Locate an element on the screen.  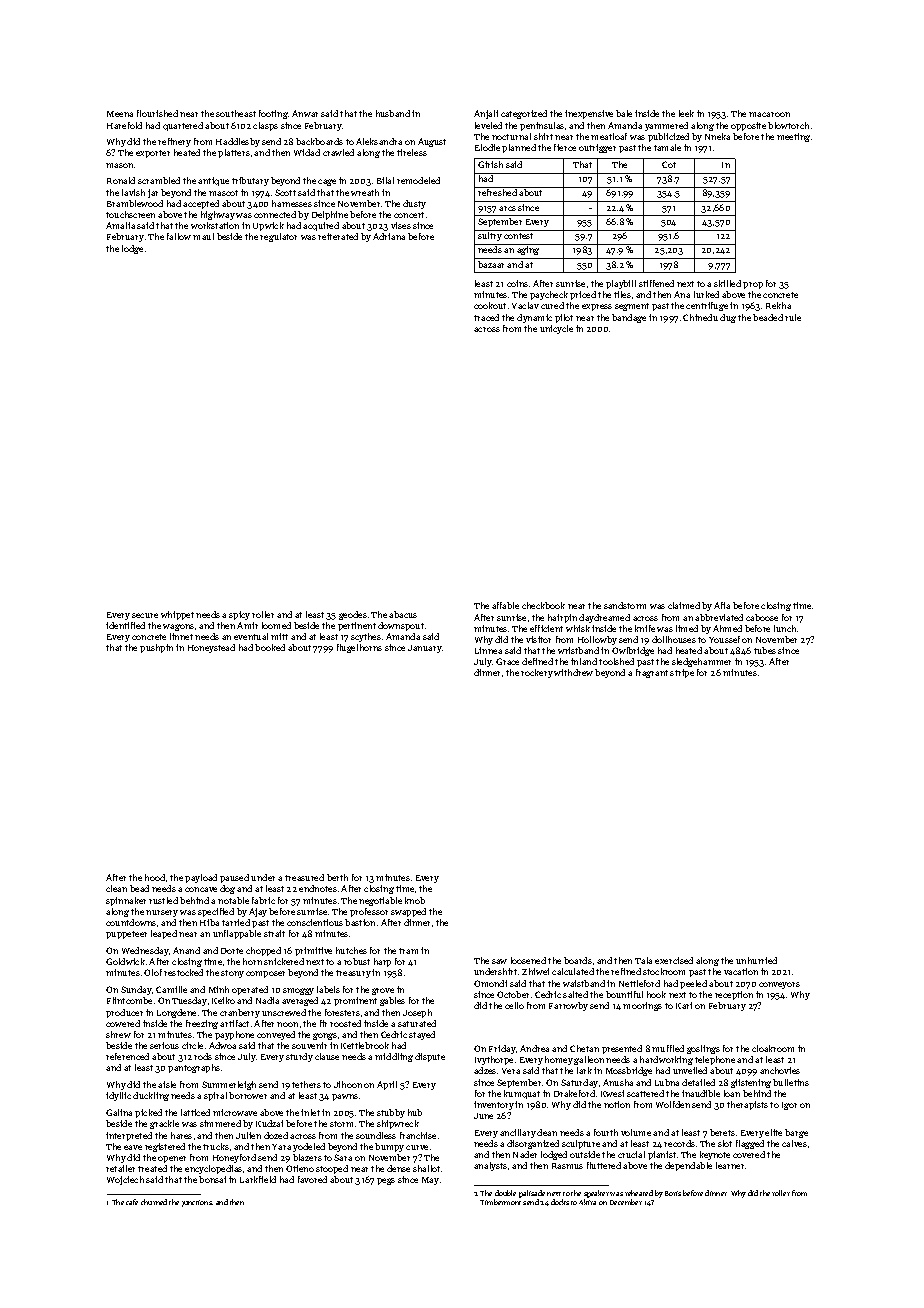
glistening is located at coordinates (751, 1083).
